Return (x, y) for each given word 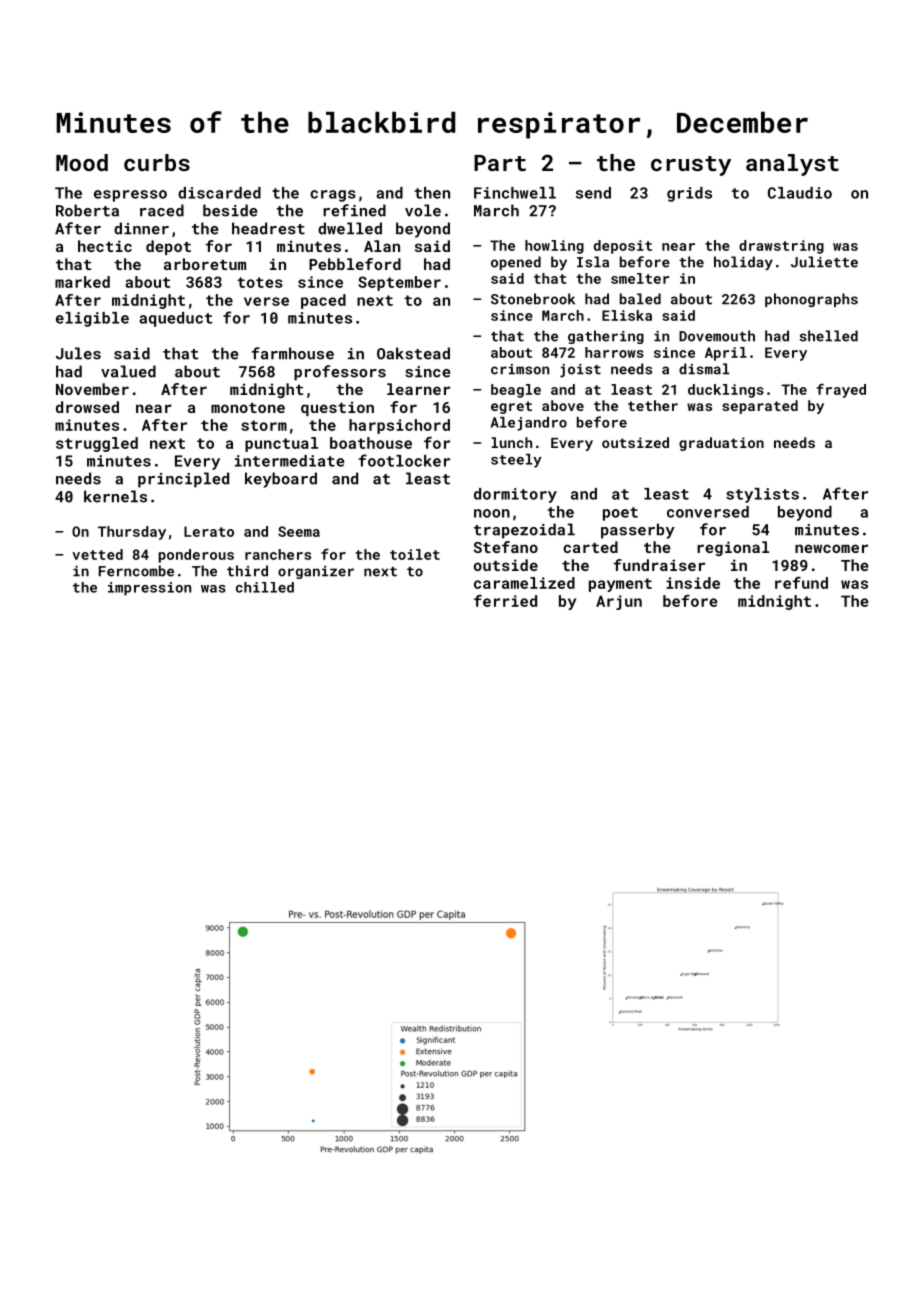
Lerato (209, 531)
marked (82, 282)
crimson (520, 369)
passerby (638, 531)
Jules (78, 353)
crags (333, 196)
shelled (829, 336)
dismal (704, 369)
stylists (762, 495)
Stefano (506, 547)
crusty (691, 166)
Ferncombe (136, 571)
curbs (157, 162)
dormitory (515, 495)
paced (323, 301)
